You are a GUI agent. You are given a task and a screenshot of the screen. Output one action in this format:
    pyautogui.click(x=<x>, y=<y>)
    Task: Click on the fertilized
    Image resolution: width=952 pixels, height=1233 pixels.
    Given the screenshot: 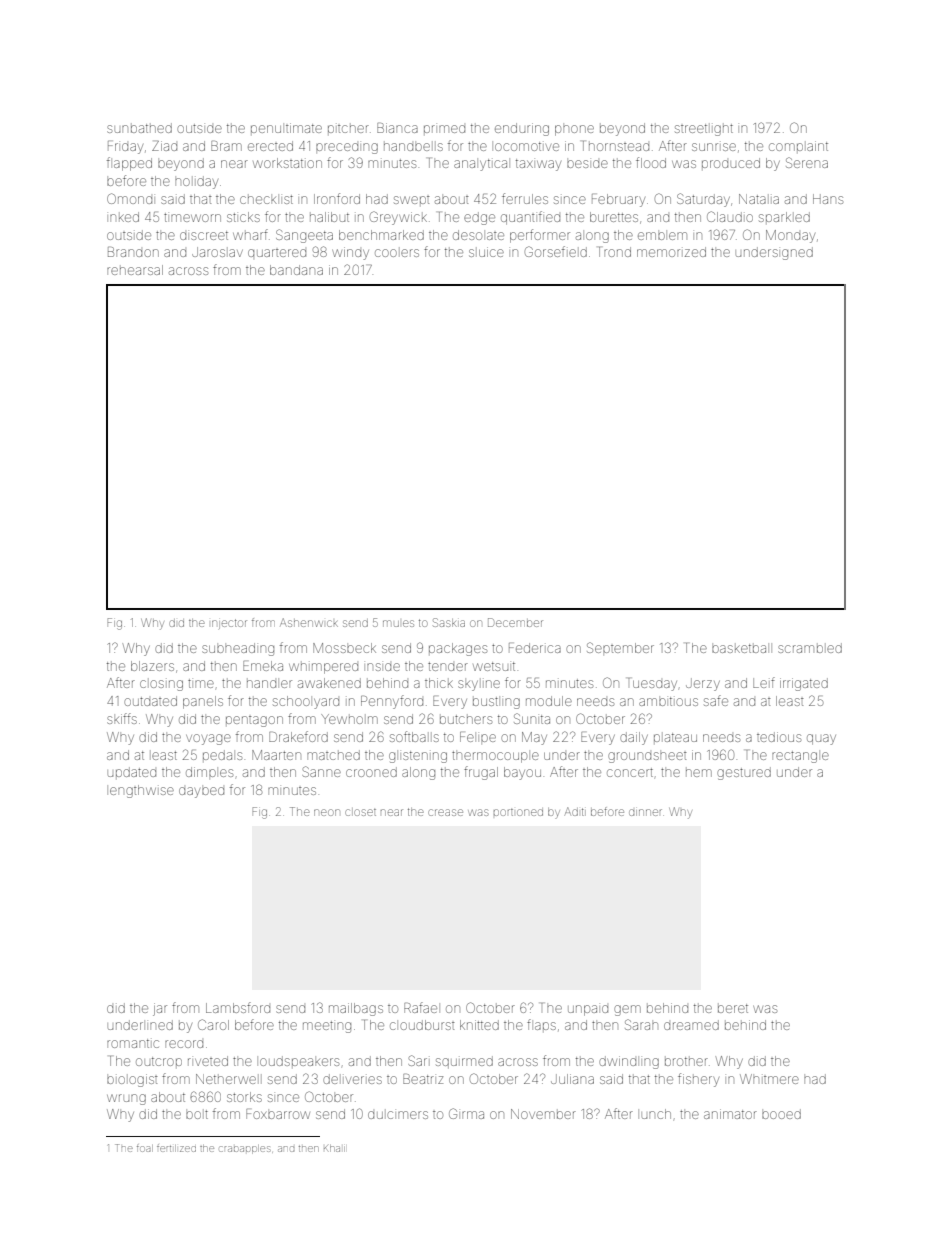 What is the action you would take?
    pyautogui.click(x=176, y=1148)
